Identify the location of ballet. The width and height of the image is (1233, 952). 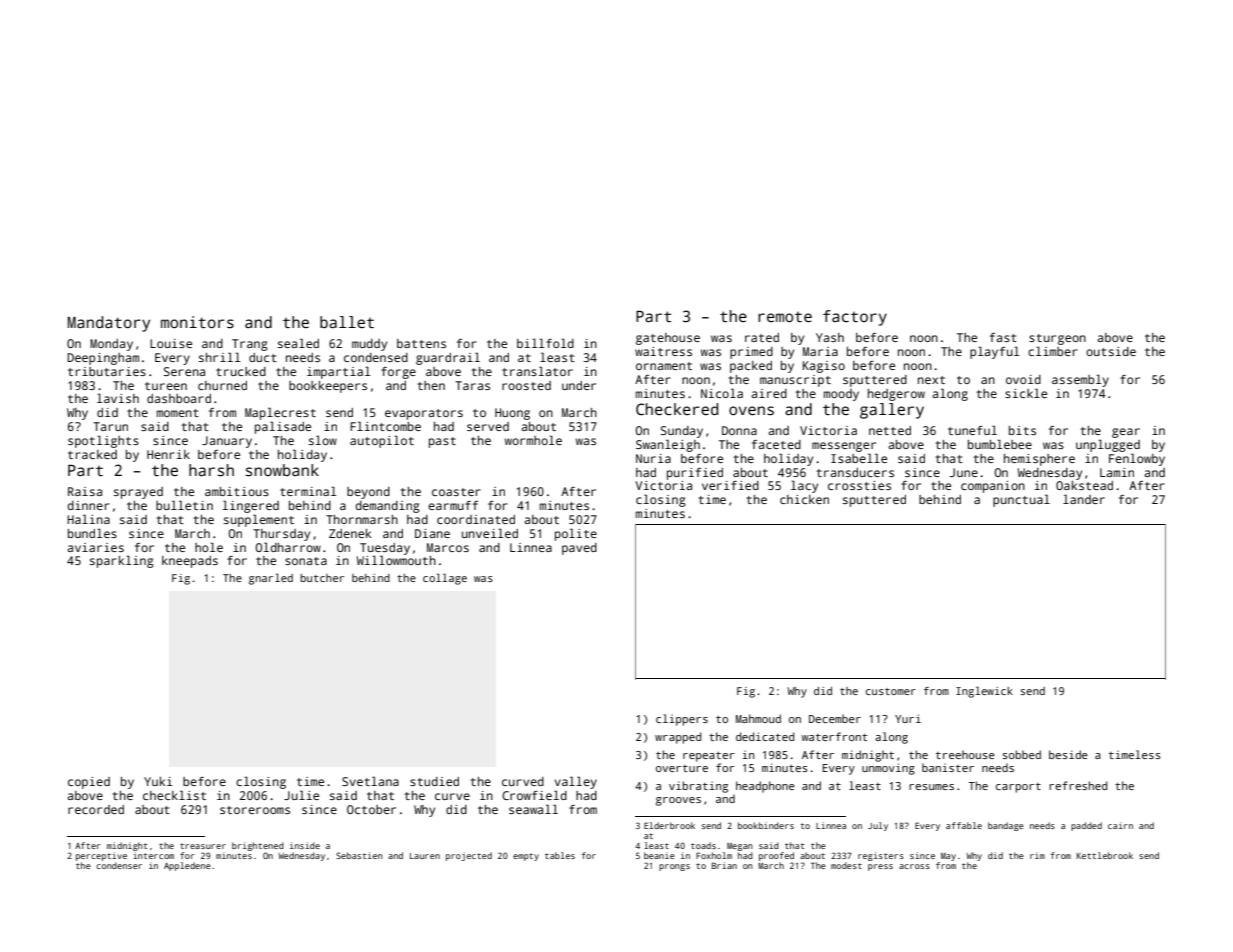
(347, 322).
